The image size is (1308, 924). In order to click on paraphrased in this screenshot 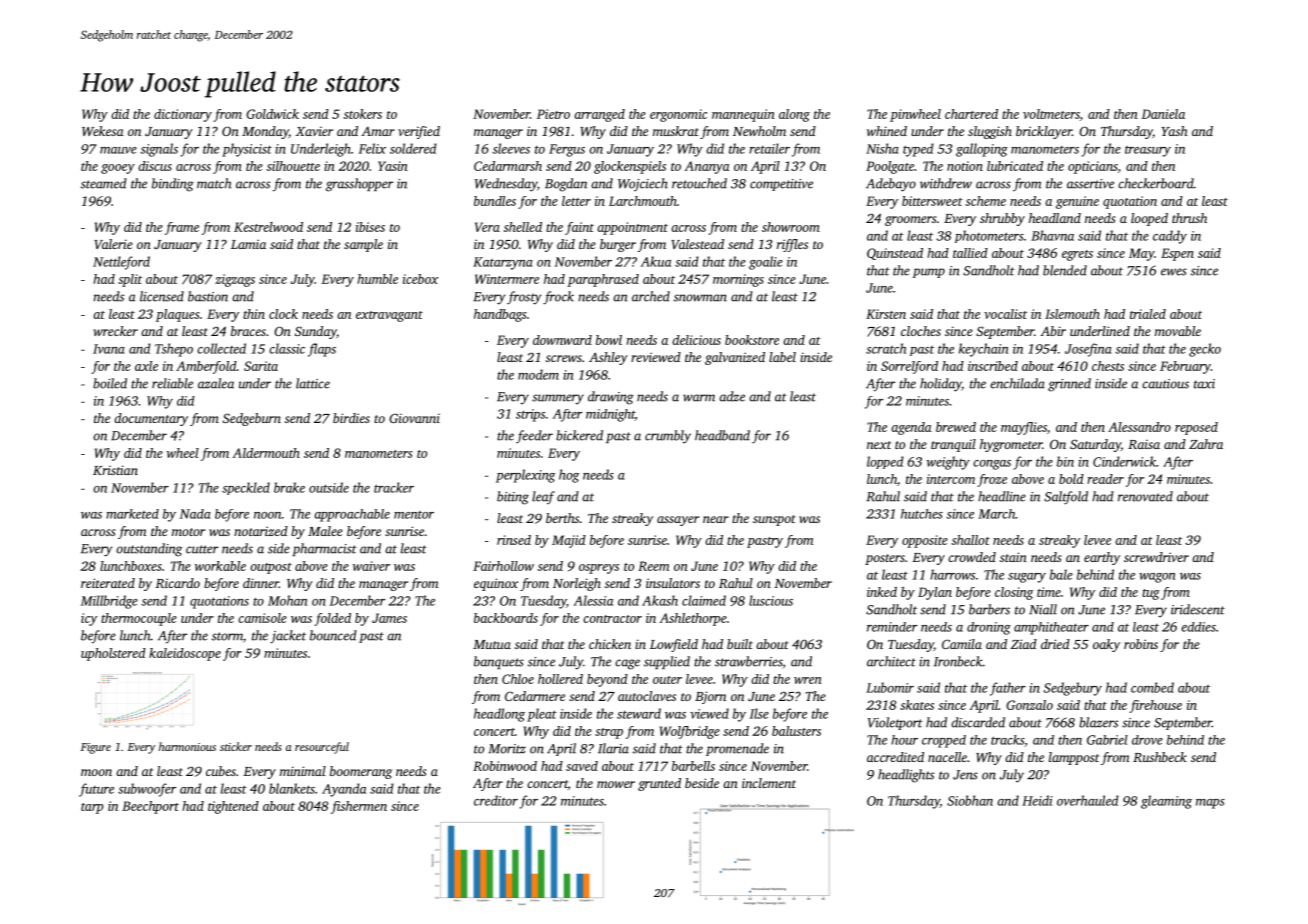, I will do `click(603, 280)`.
